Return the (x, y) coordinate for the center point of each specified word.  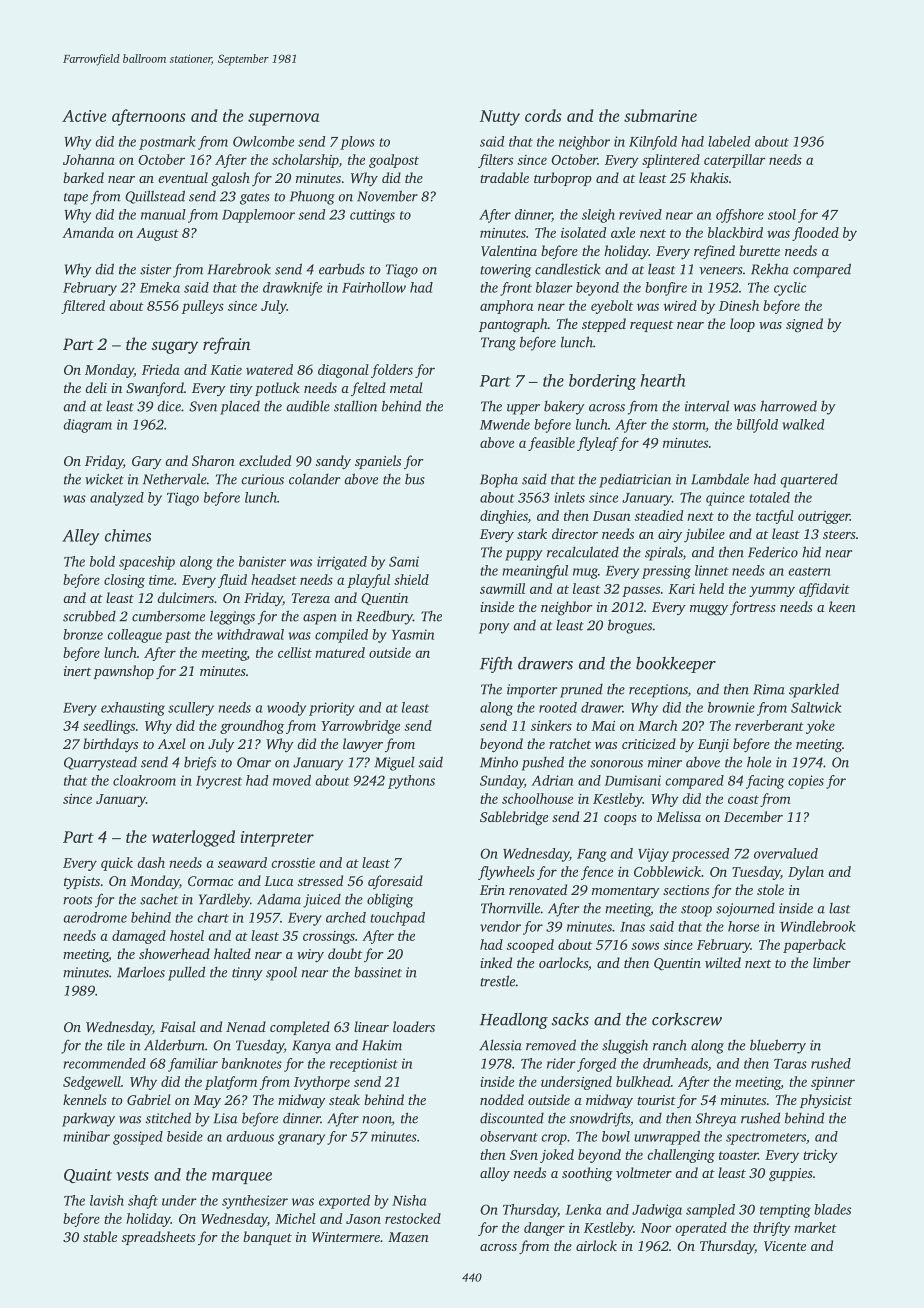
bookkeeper (676, 665)
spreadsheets (158, 1238)
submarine (660, 115)
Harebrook (239, 269)
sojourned (745, 910)
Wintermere (346, 1237)
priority (332, 709)
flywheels (506, 873)
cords (543, 115)
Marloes (141, 972)
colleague (135, 636)
